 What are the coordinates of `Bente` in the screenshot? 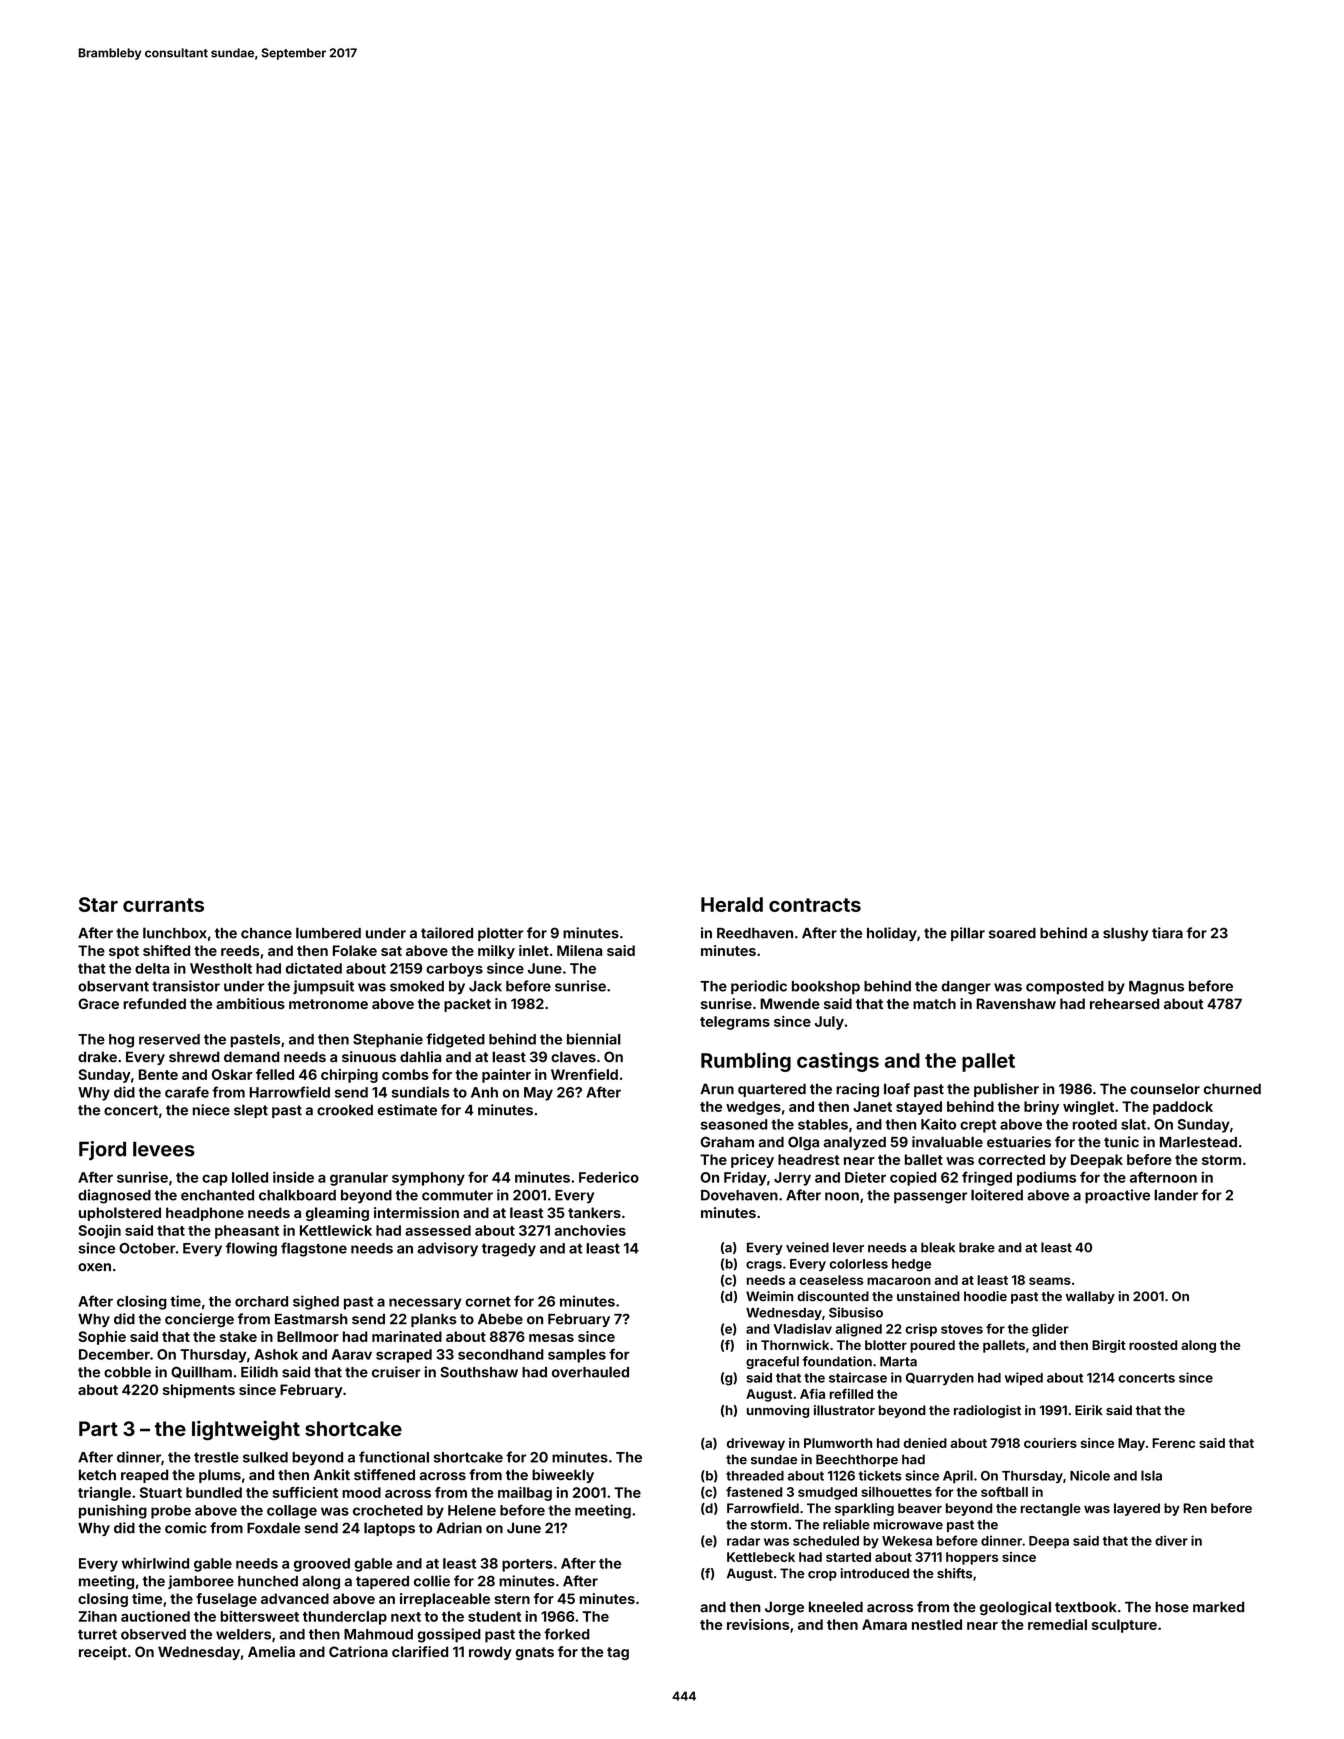 It's located at (158, 1074).
